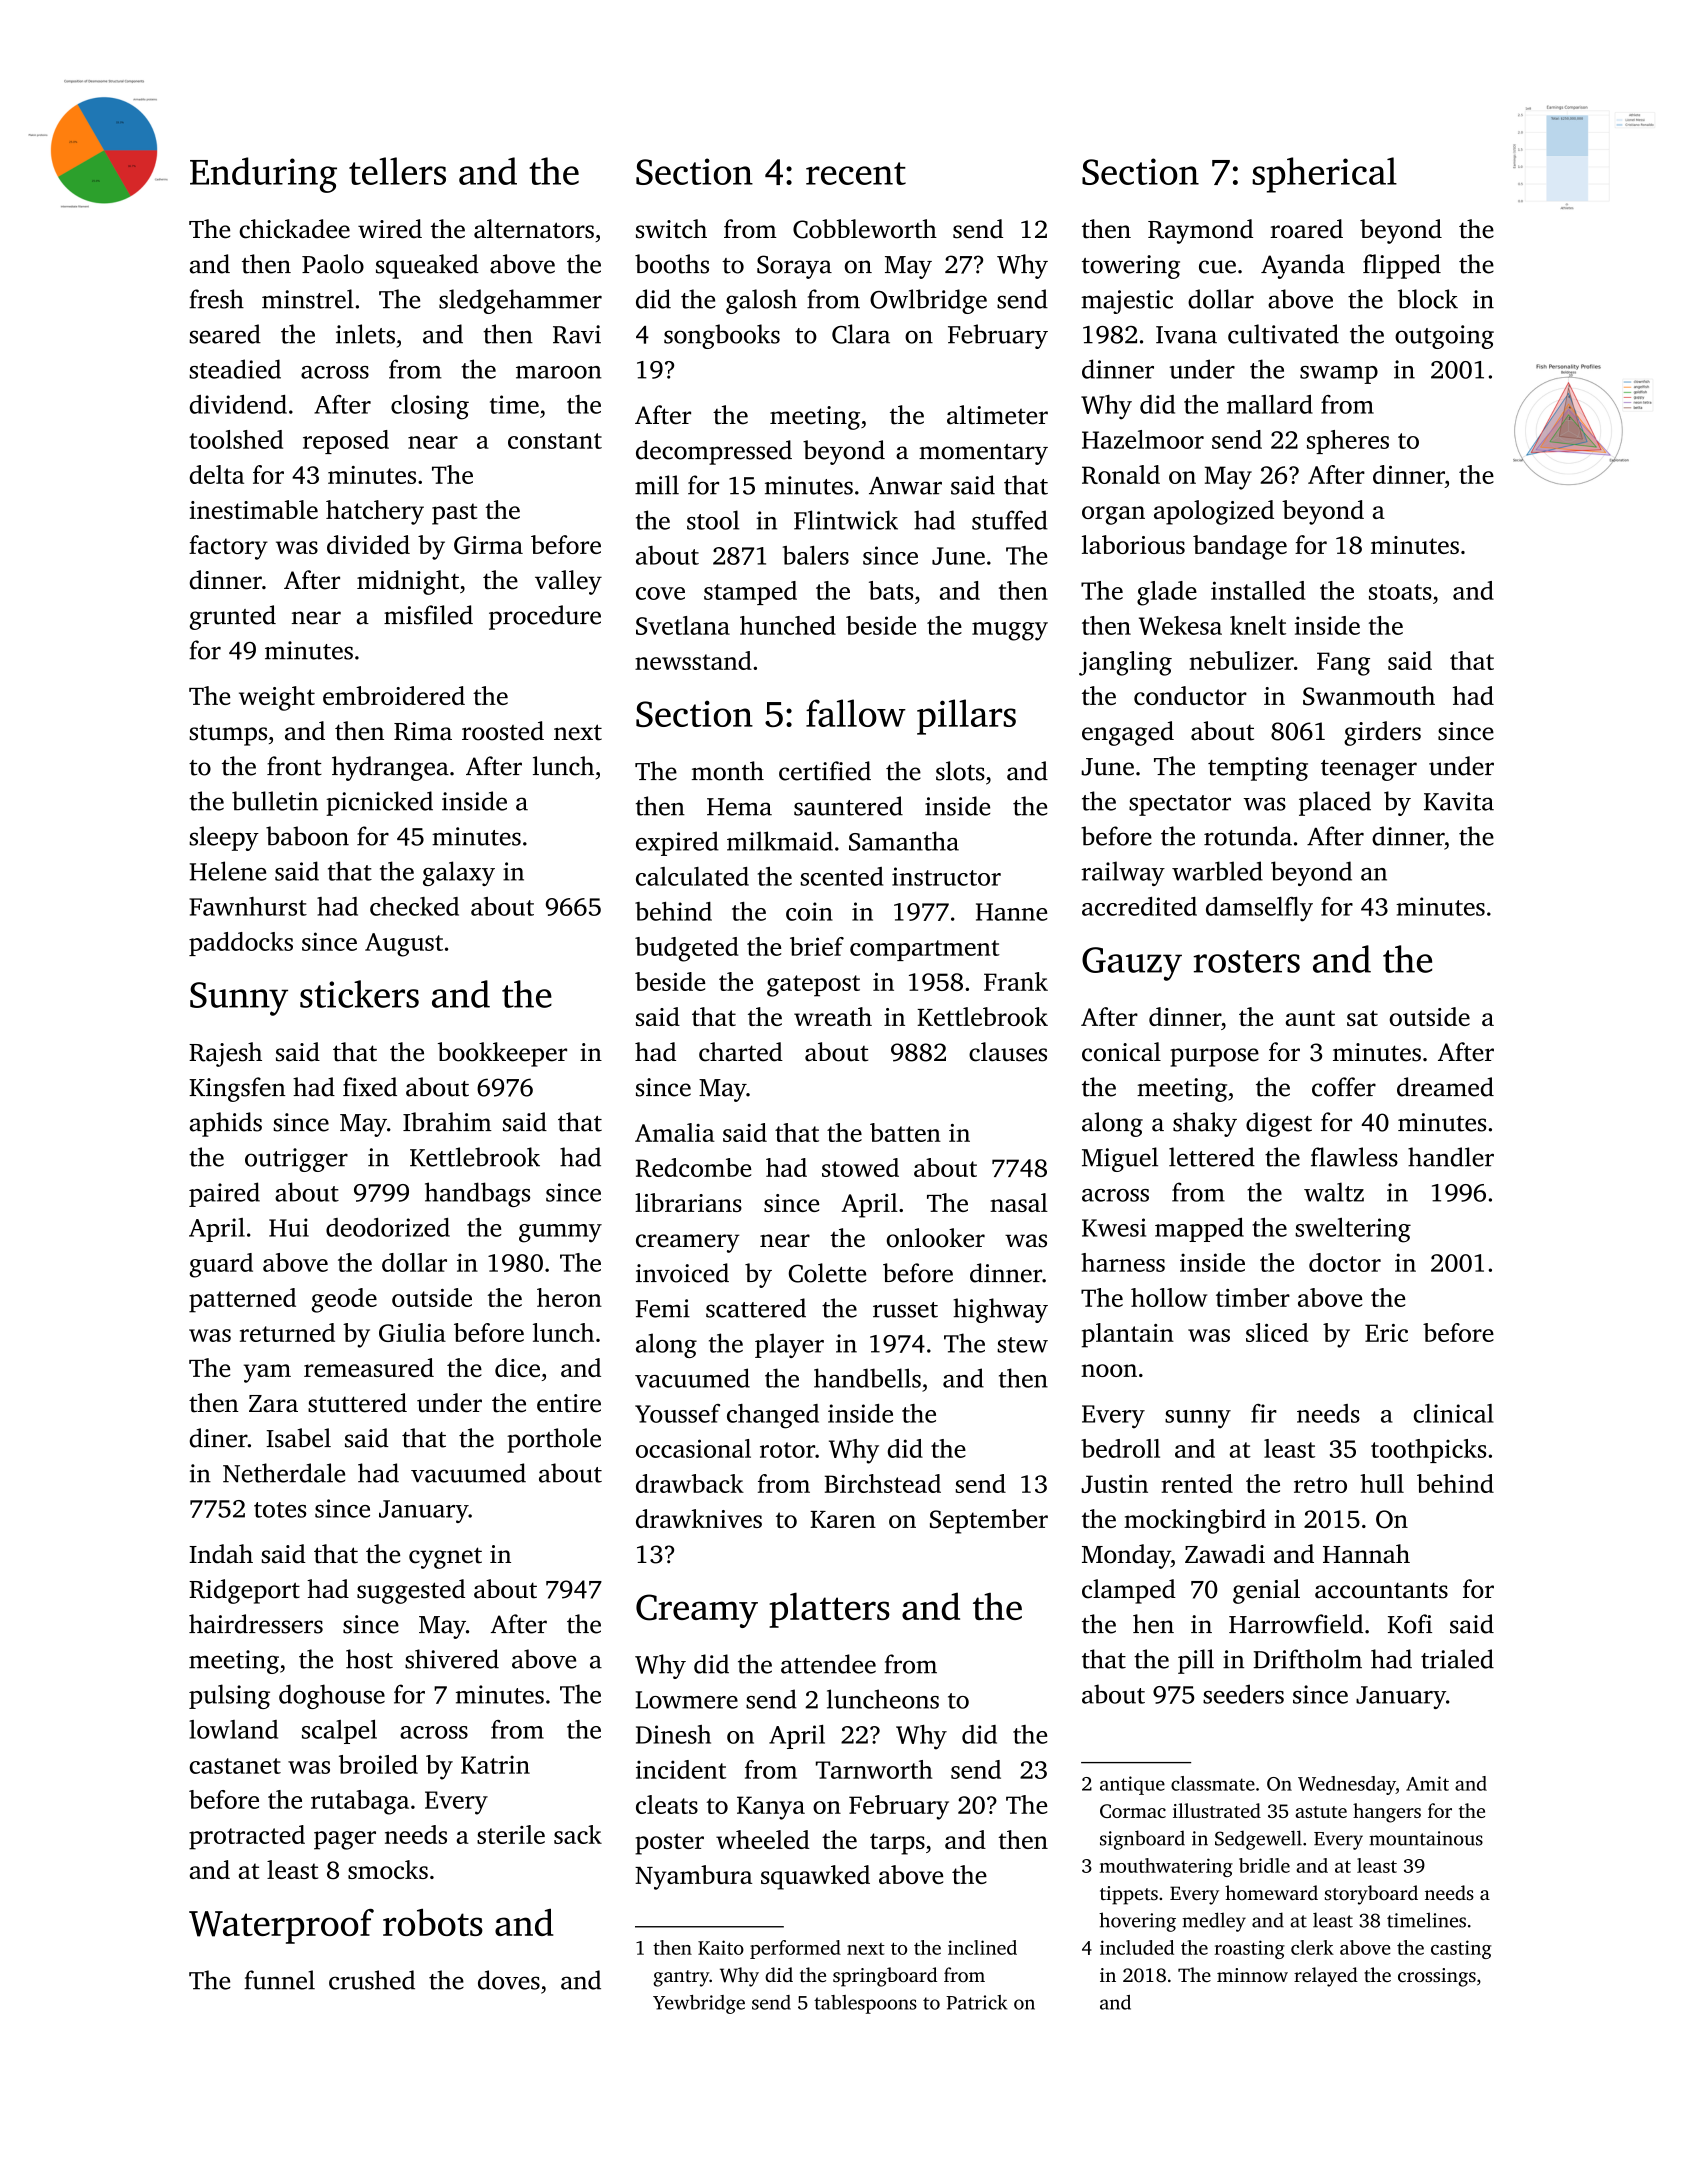 Image resolution: width=1683 pixels, height=2178 pixels. I want to click on tablespoons, so click(865, 2004).
